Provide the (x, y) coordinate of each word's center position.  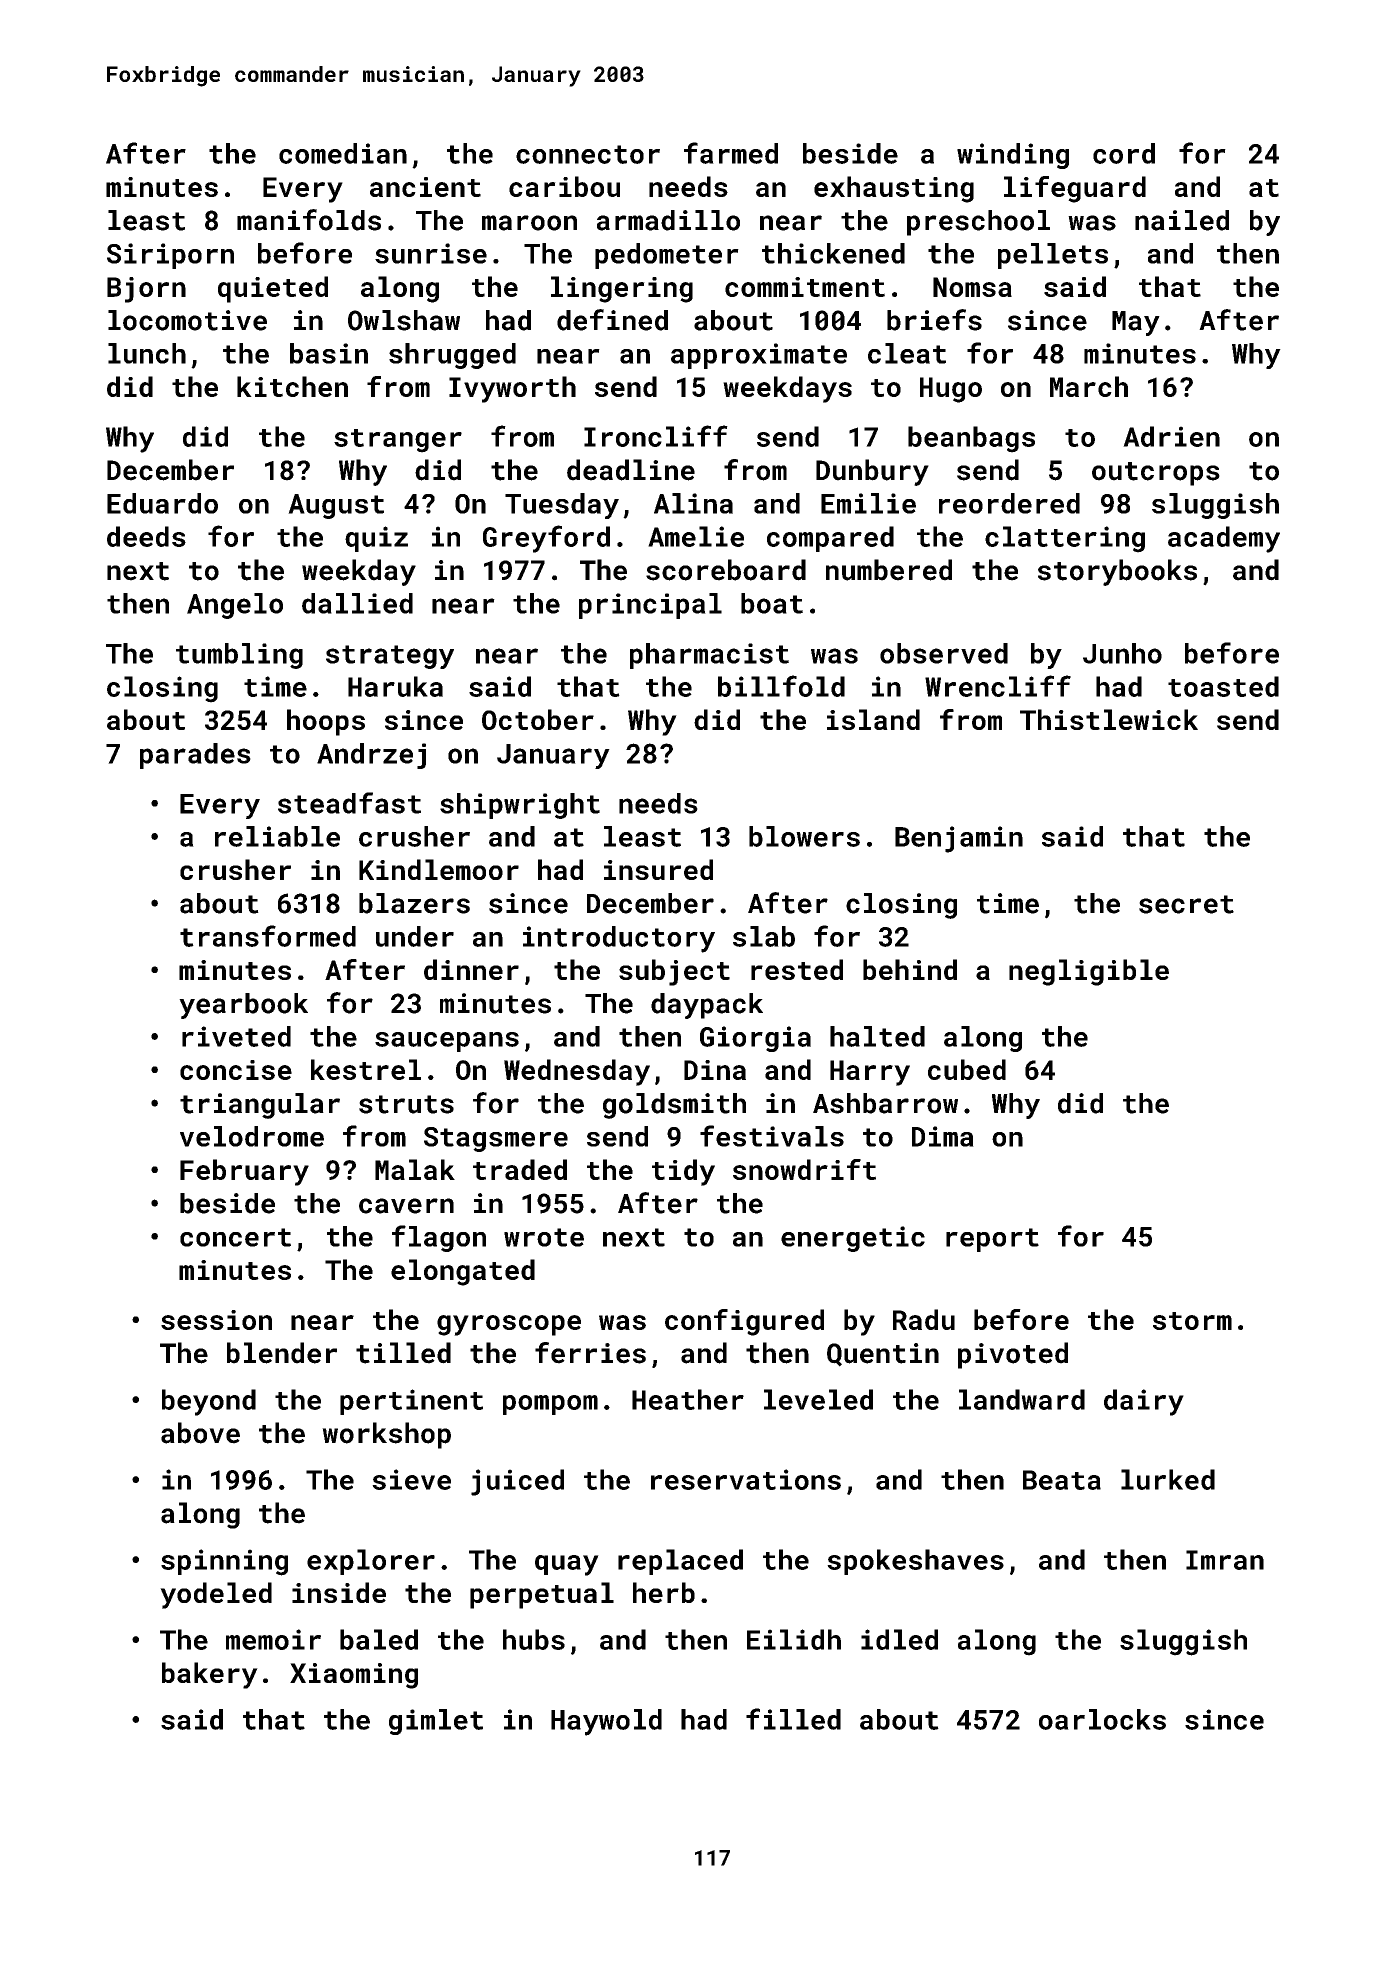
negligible (1089, 972)
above (200, 1433)
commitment (805, 287)
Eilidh (794, 1639)
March (1089, 386)
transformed (268, 936)
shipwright (520, 806)
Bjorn (146, 290)
